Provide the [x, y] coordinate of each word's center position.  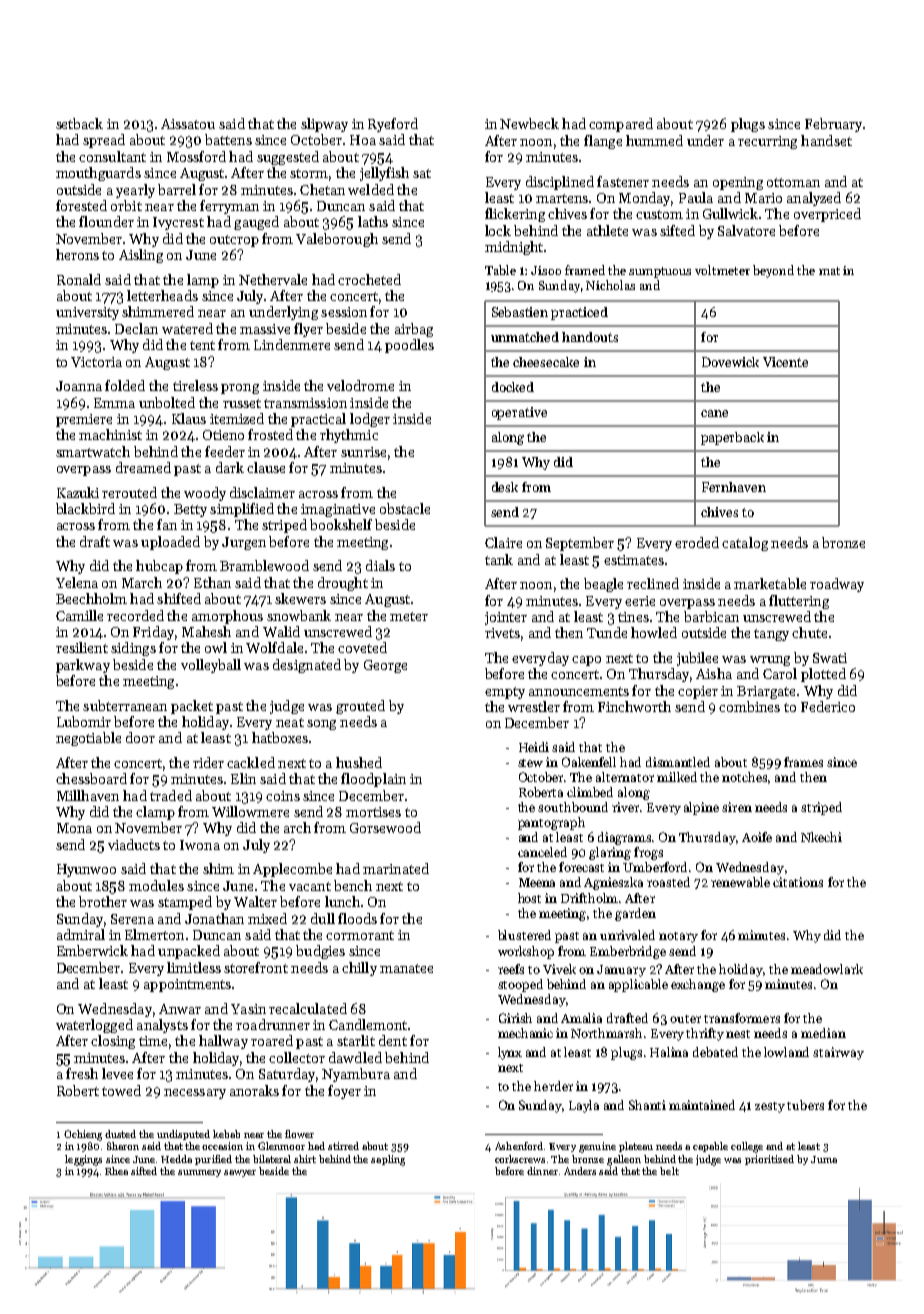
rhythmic [349, 436]
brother [103, 901]
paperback [732, 438]
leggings [83, 1160]
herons [77, 254]
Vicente [785, 362]
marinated [396, 868]
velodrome [360, 385]
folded [125, 385]
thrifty [705, 1034]
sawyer [240, 1173]
